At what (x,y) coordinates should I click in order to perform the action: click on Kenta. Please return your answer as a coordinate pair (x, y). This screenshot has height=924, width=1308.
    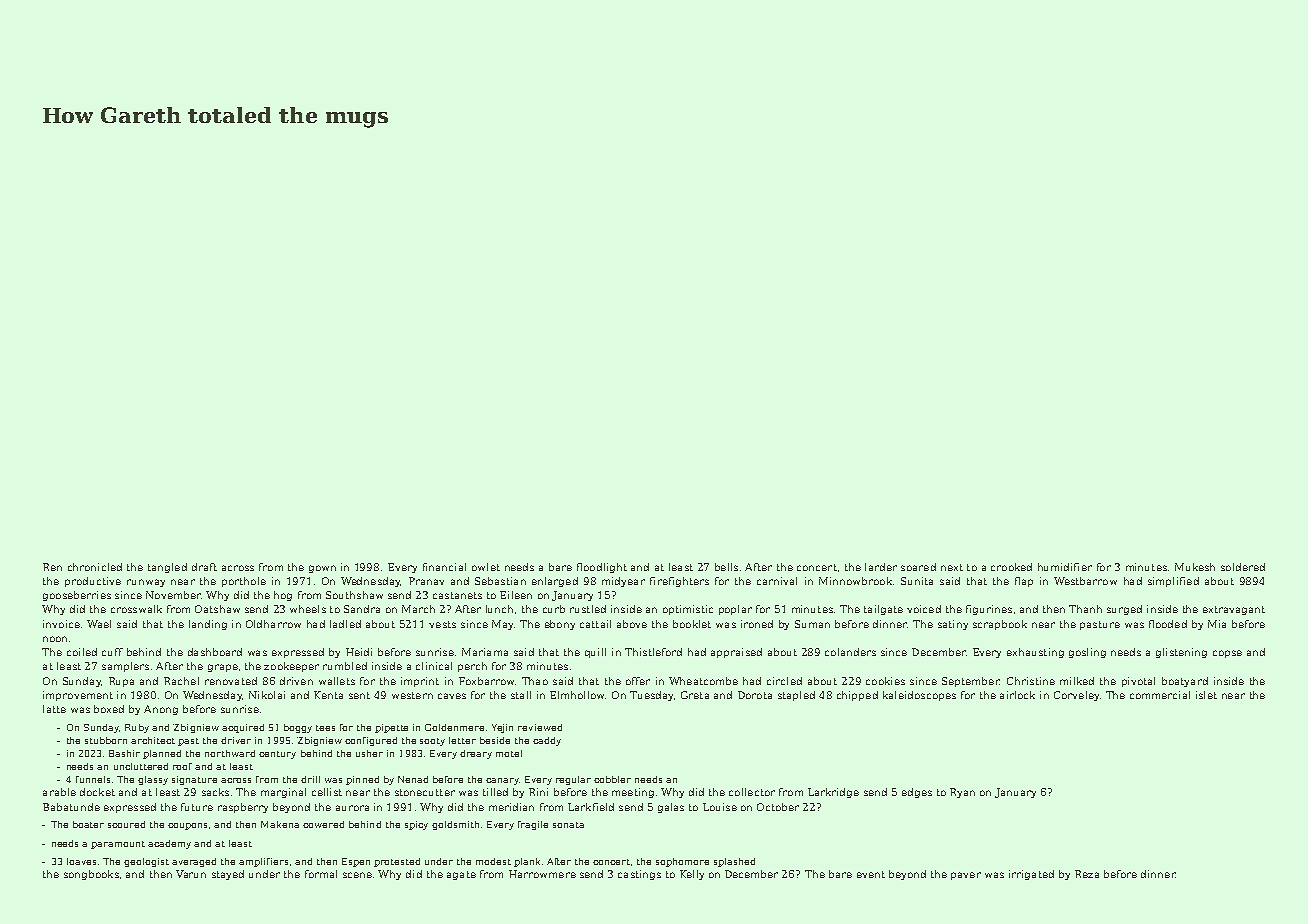
    Looking at the image, I should click on (328, 695).
